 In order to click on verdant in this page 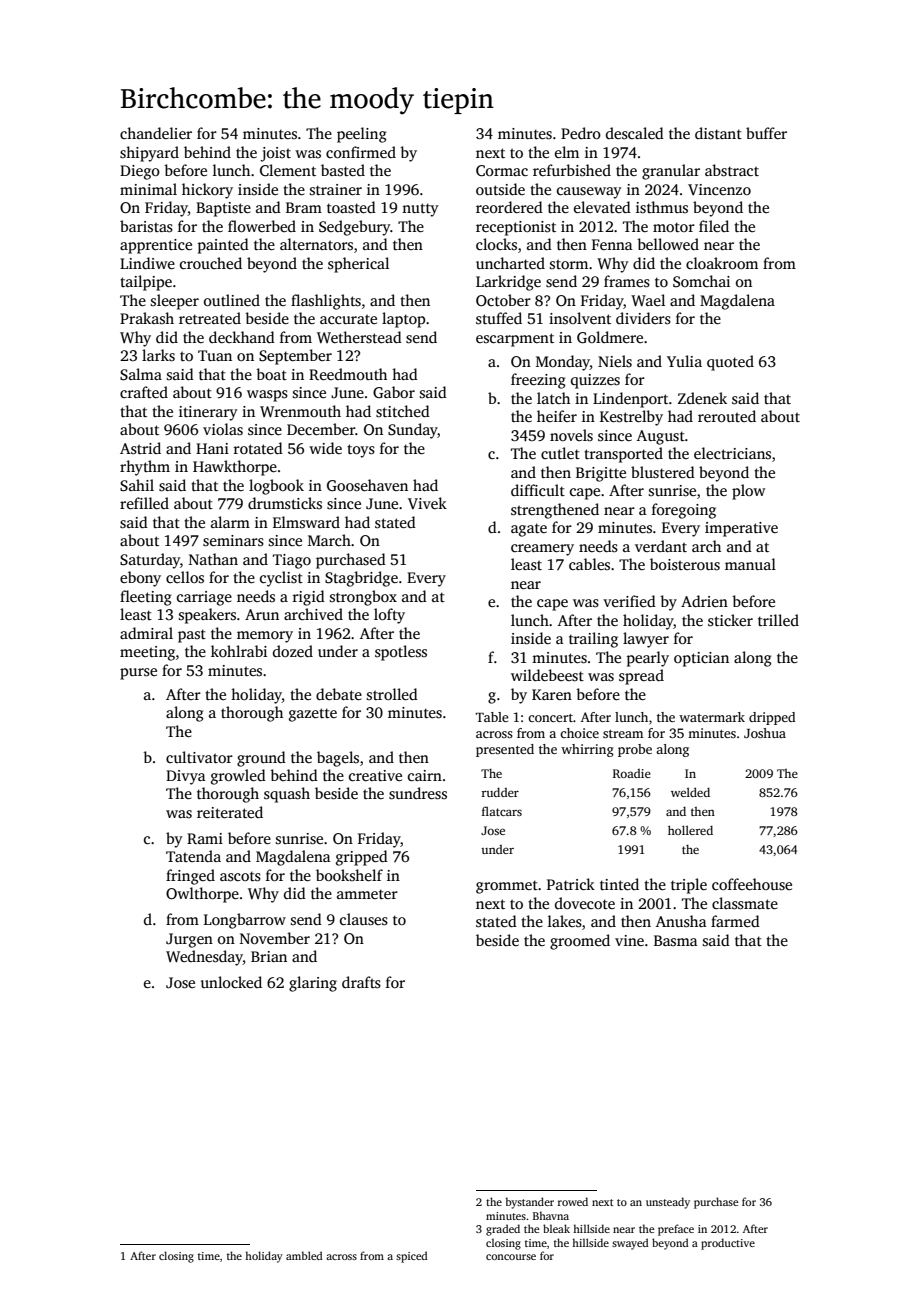, I will do `click(661, 546)`.
